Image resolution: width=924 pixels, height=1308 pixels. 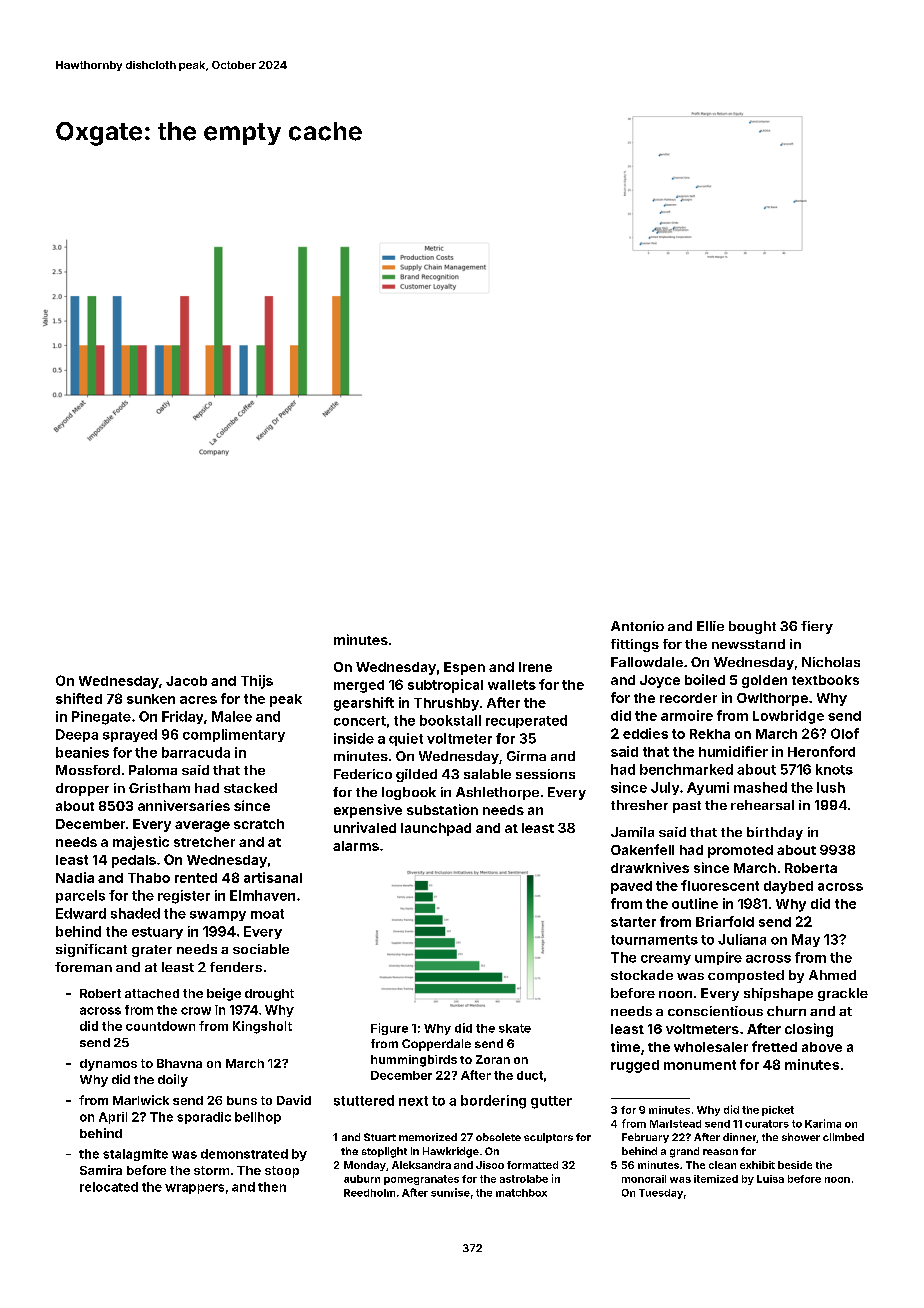 What do you see at coordinates (186, 681) in the page?
I see `Jacob` at bounding box center [186, 681].
